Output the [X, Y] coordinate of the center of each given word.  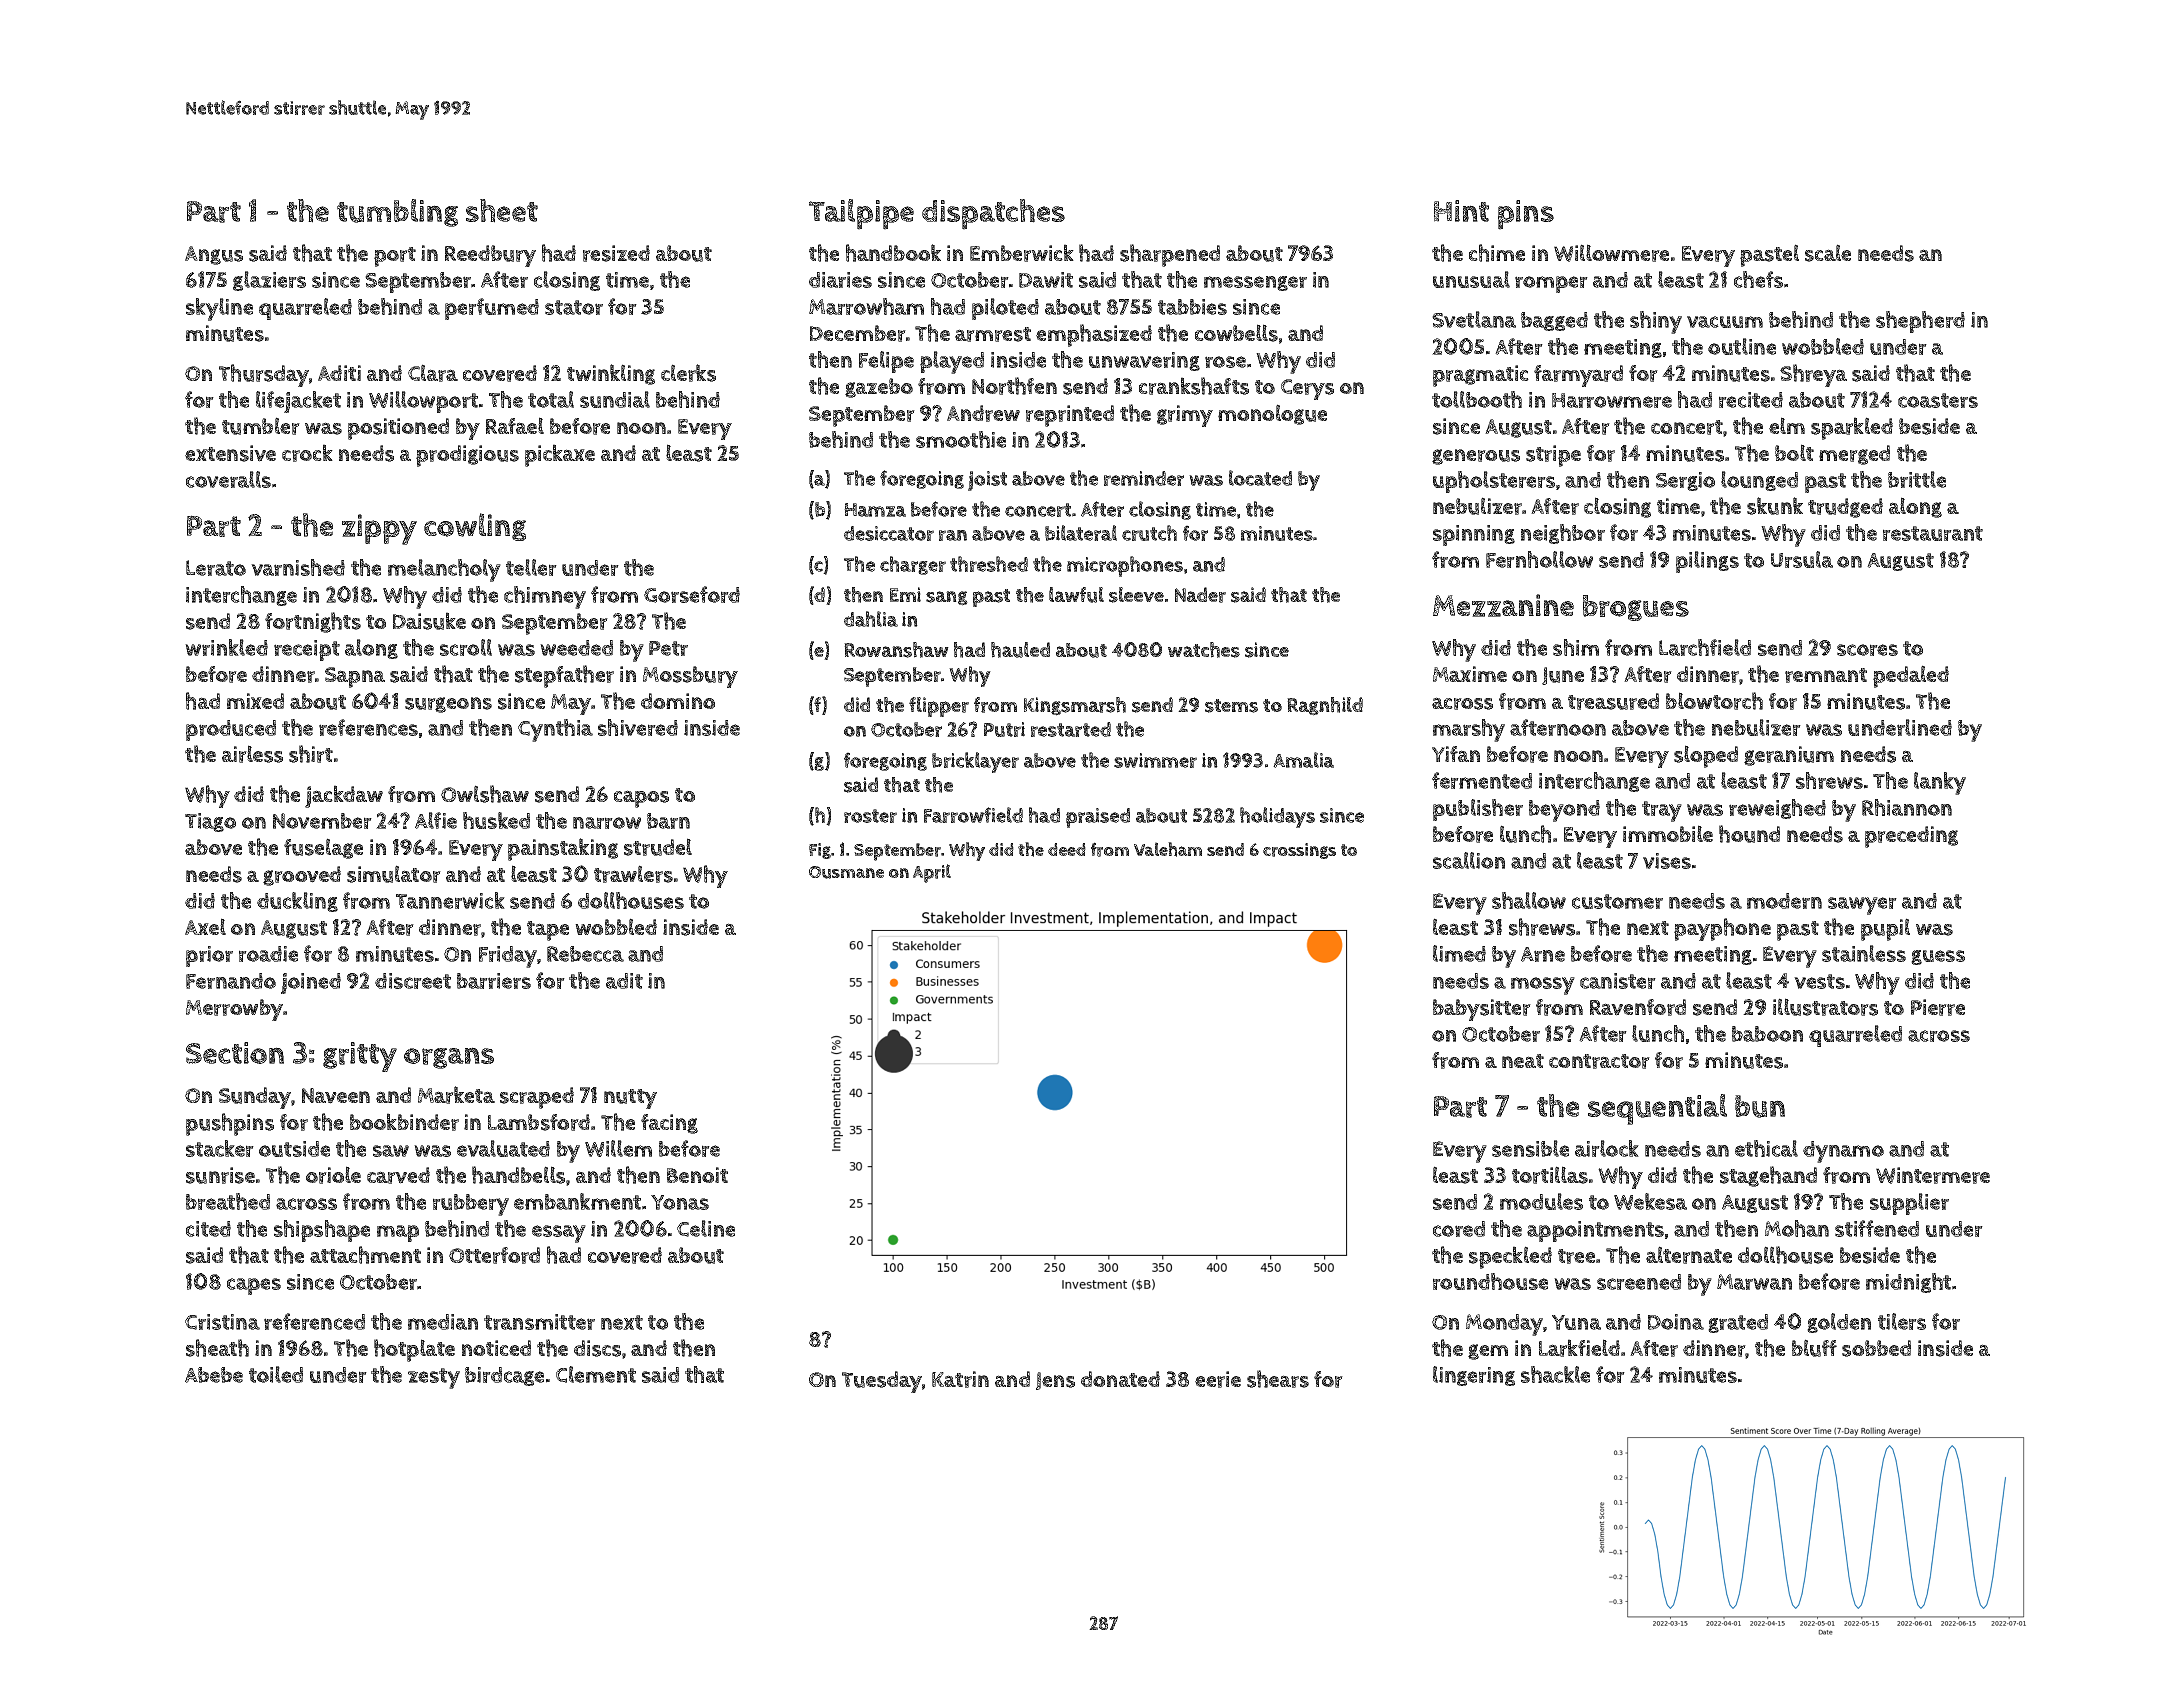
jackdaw [344, 796]
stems [1231, 706]
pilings [1707, 562]
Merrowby [234, 1010]
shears [1278, 1379]
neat [1523, 1061]
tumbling [397, 213]
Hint [1461, 211]
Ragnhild [1325, 706]
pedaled [1911, 676]
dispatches [993, 214]
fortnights [313, 622]
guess [1938, 957]
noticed [496, 1348]
